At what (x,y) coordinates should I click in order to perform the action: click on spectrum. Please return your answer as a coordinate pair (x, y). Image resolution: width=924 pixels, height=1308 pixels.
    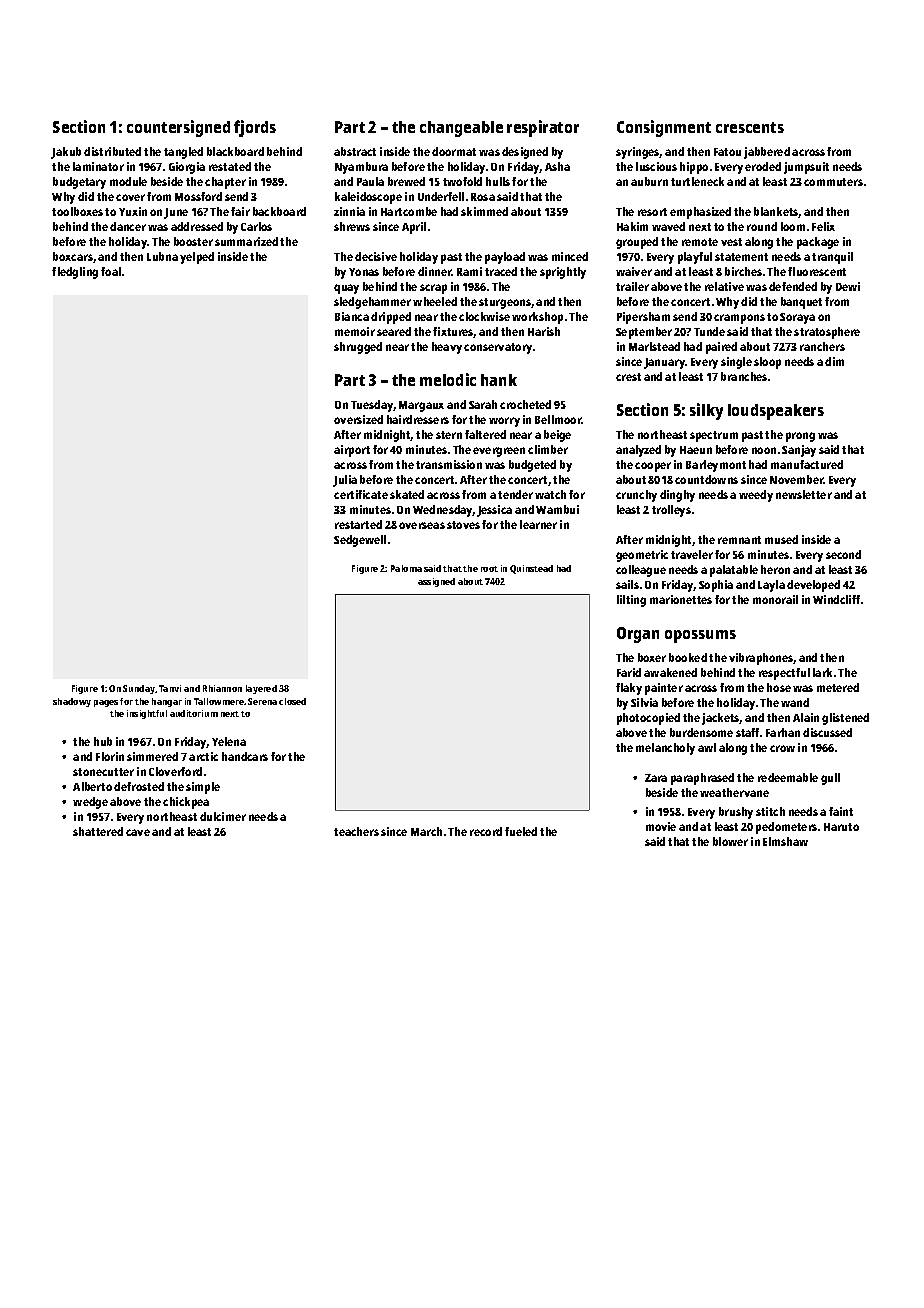
    Looking at the image, I should click on (714, 436).
